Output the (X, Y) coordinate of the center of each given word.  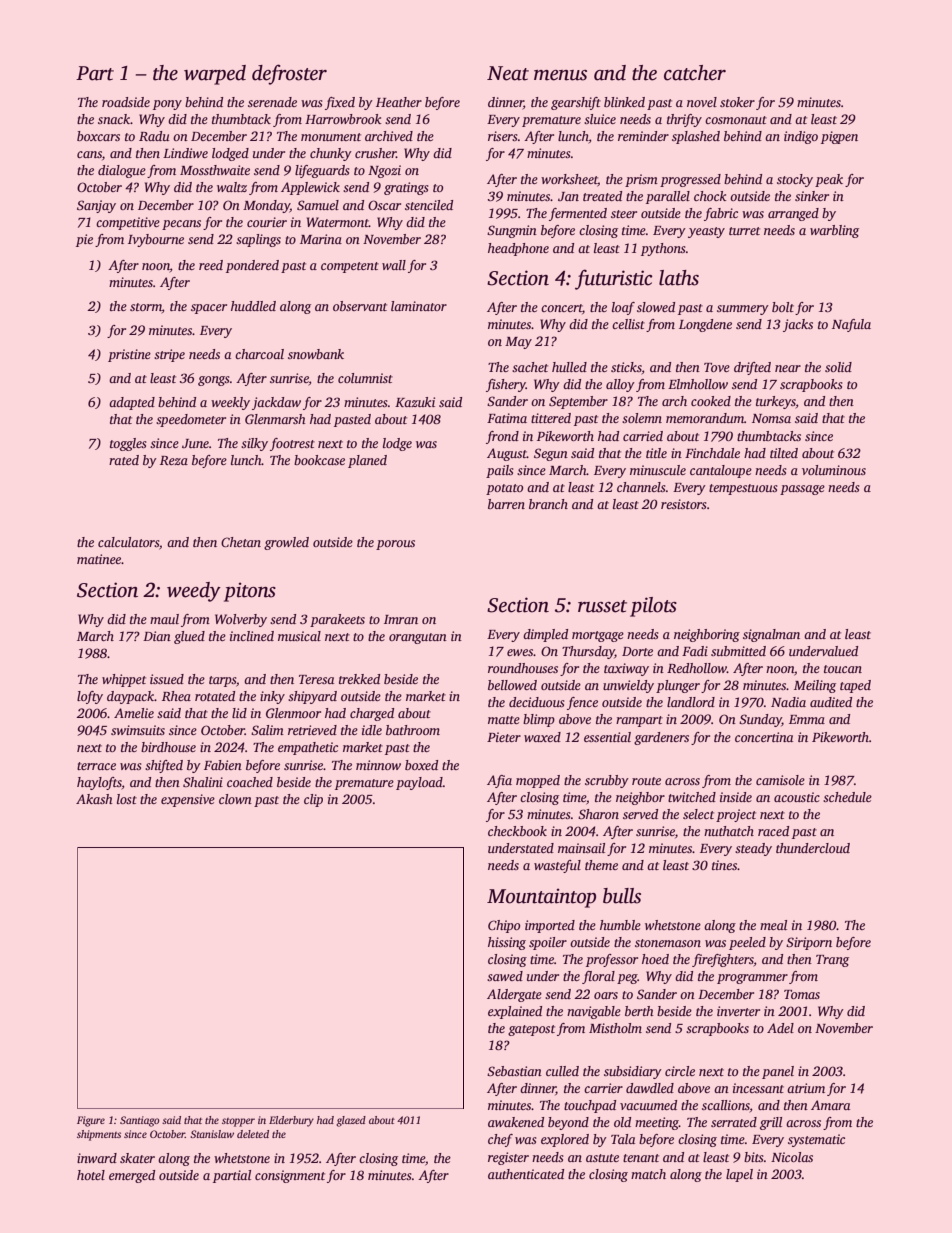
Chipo (504, 926)
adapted (132, 403)
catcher (695, 73)
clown (235, 799)
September (578, 402)
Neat (508, 73)
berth (639, 1011)
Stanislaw (212, 1134)
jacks (798, 325)
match (648, 1174)
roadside (126, 102)
